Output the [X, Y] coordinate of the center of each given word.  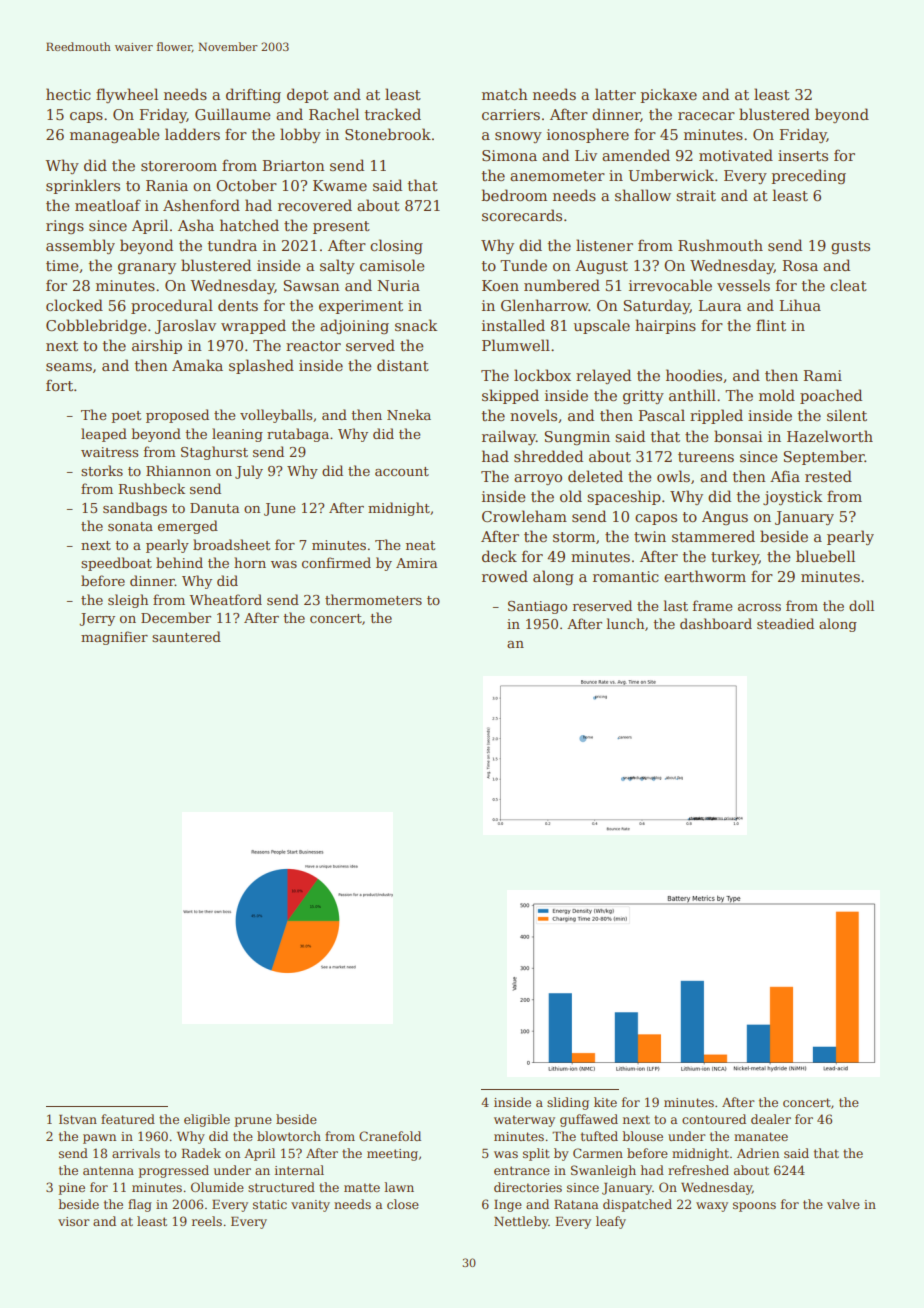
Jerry [97, 619]
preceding [808, 176]
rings [65, 227]
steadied [785, 623]
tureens [706, 457]
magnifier [114, 638]
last [675, 605]
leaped [104, 435]
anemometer [557, 176]
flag [140, 1205]
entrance [522, 1170]
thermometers [373, 599]
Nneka [409, 414]
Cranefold [390, 1136]
